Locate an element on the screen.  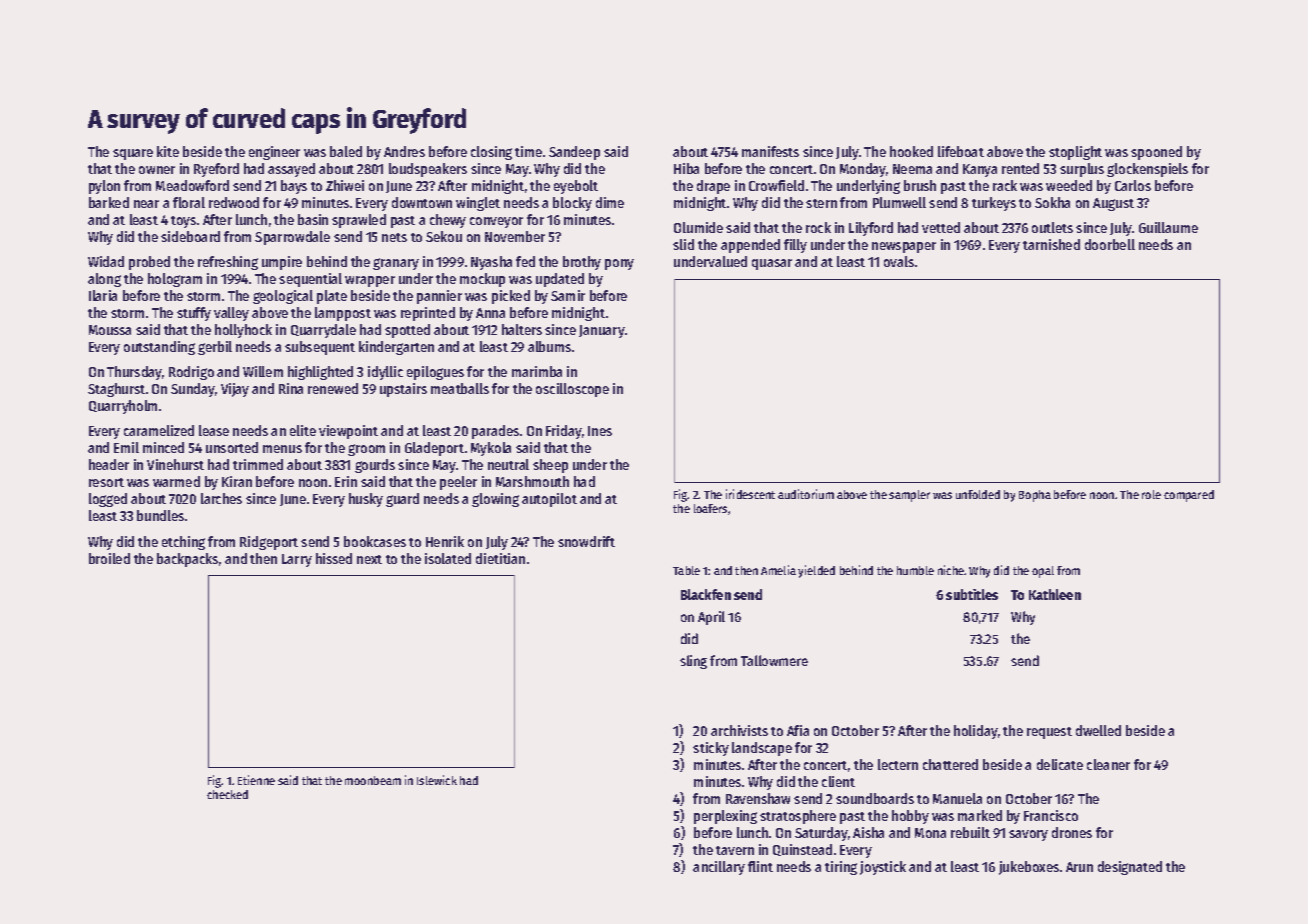
checked is located at coordinates (227, 794).
